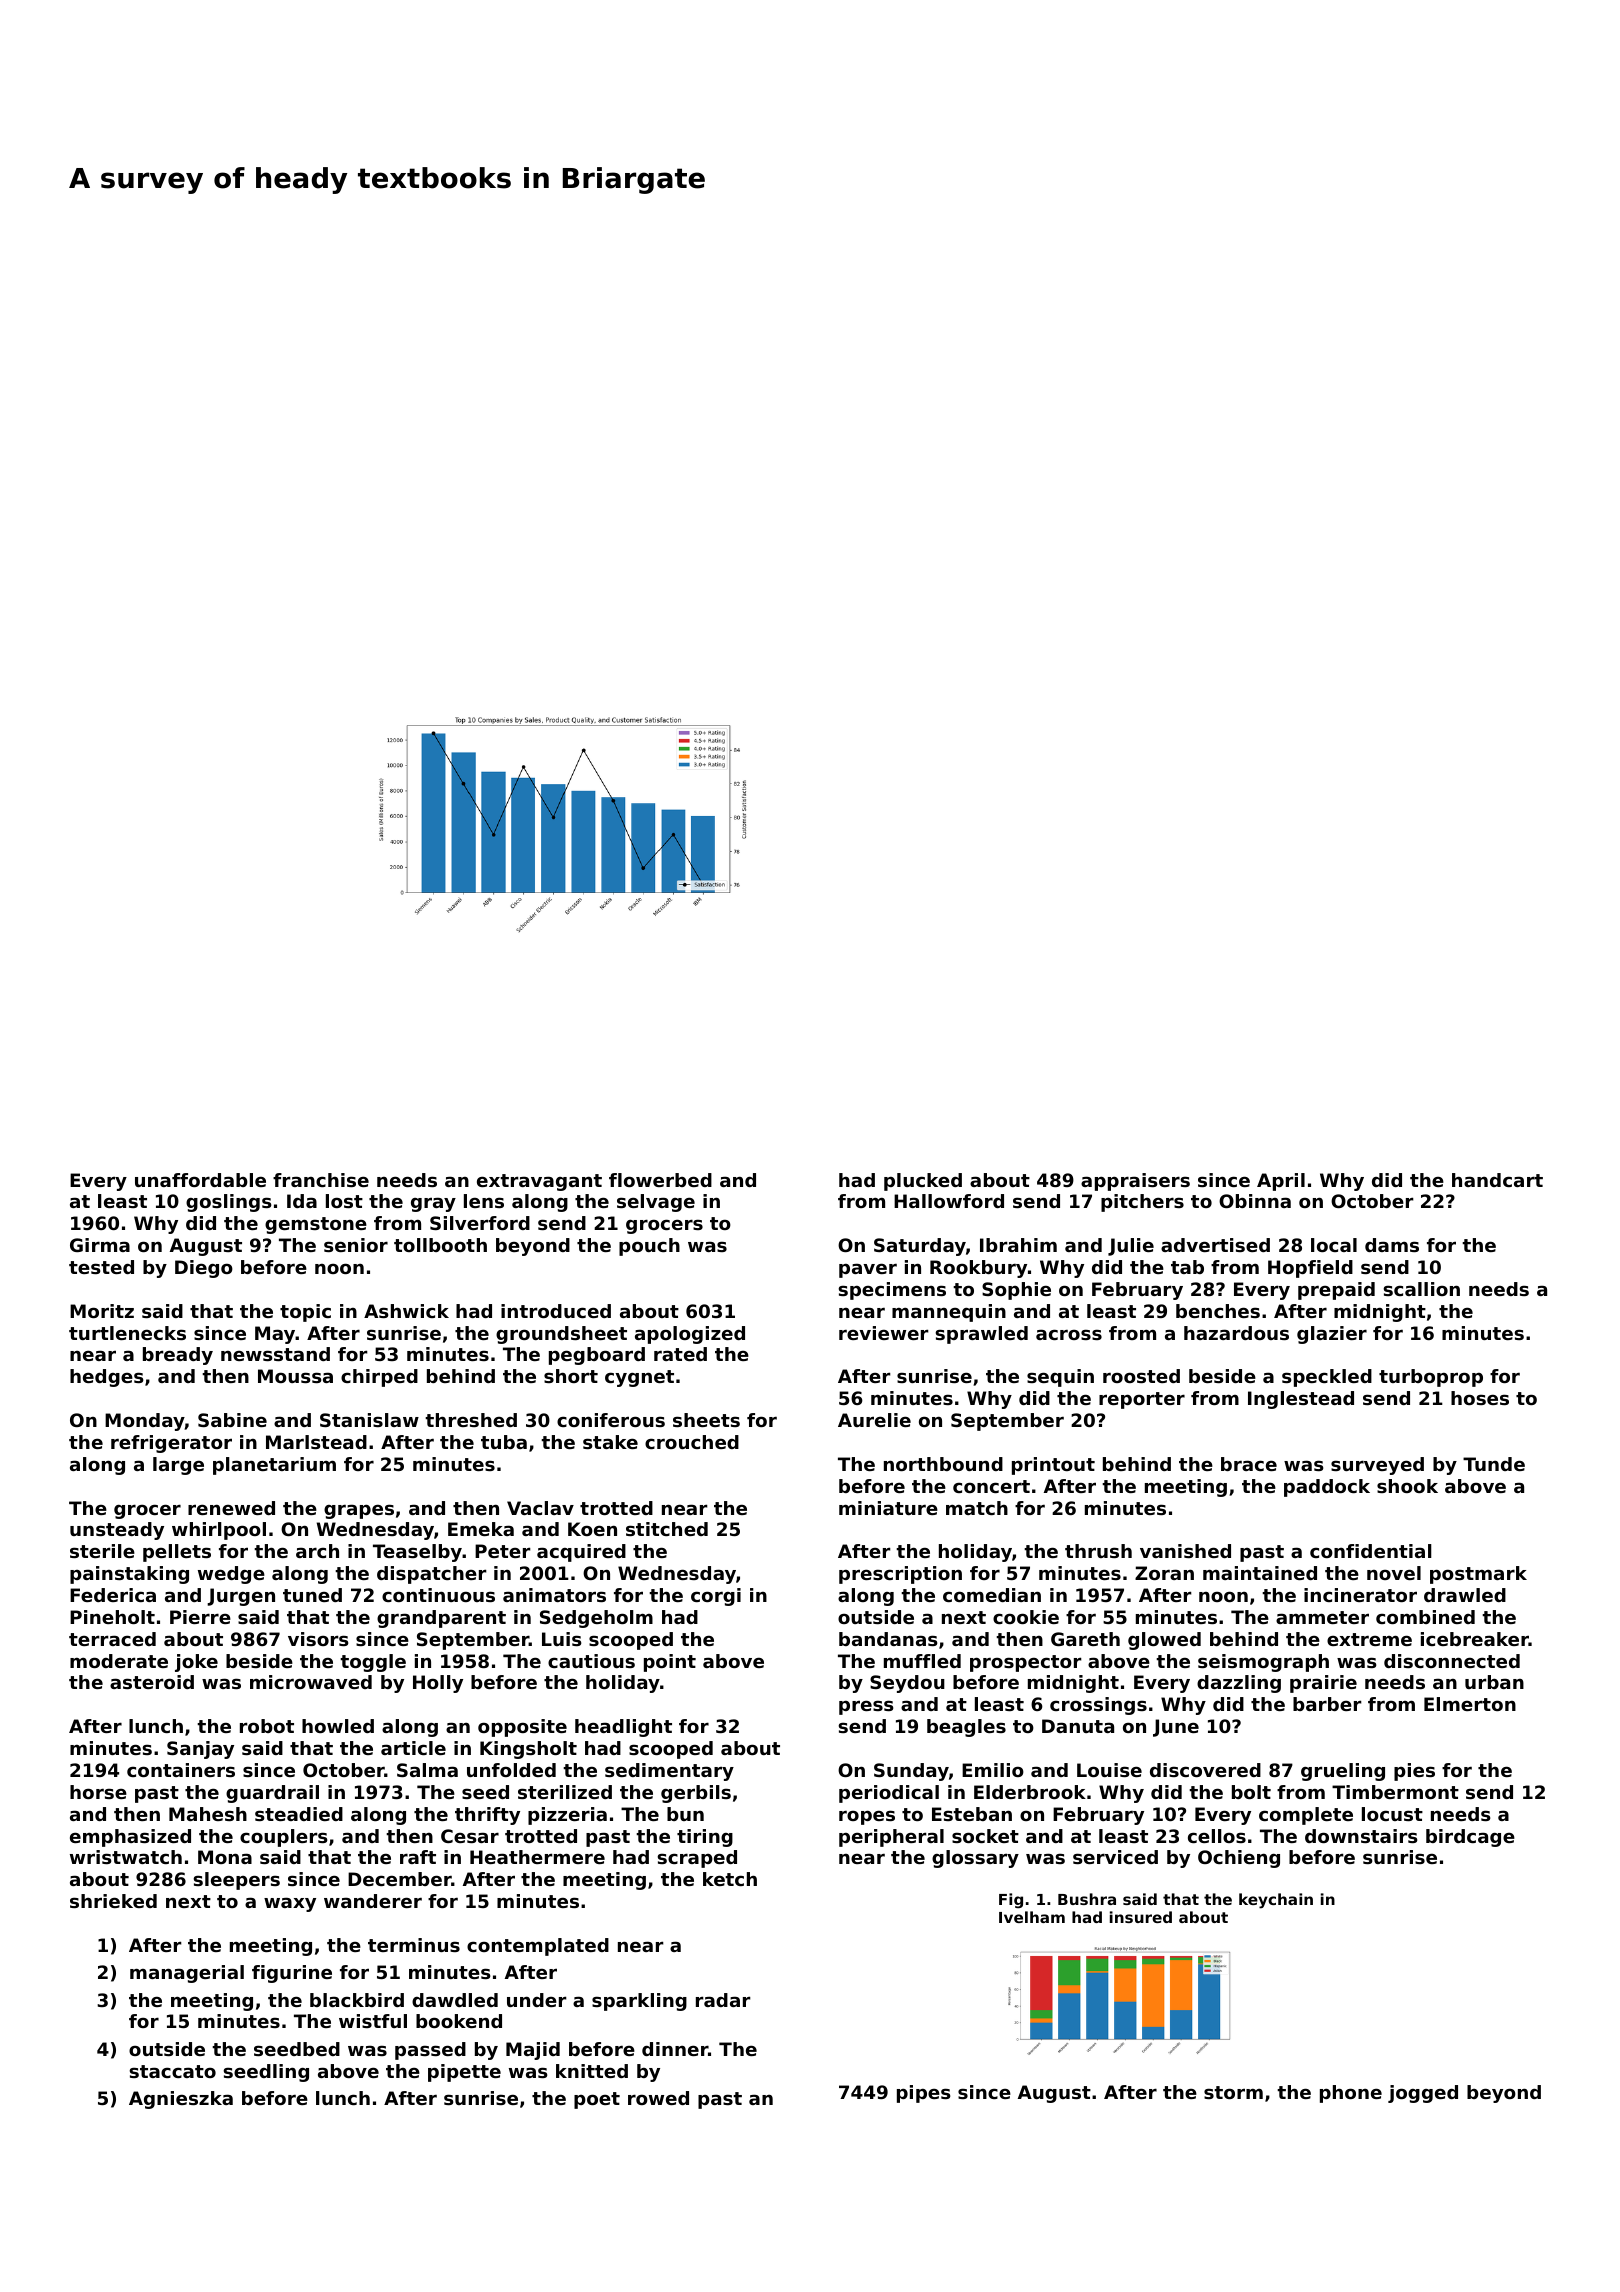  I want to click on extravagant, so click(539, 1182).
